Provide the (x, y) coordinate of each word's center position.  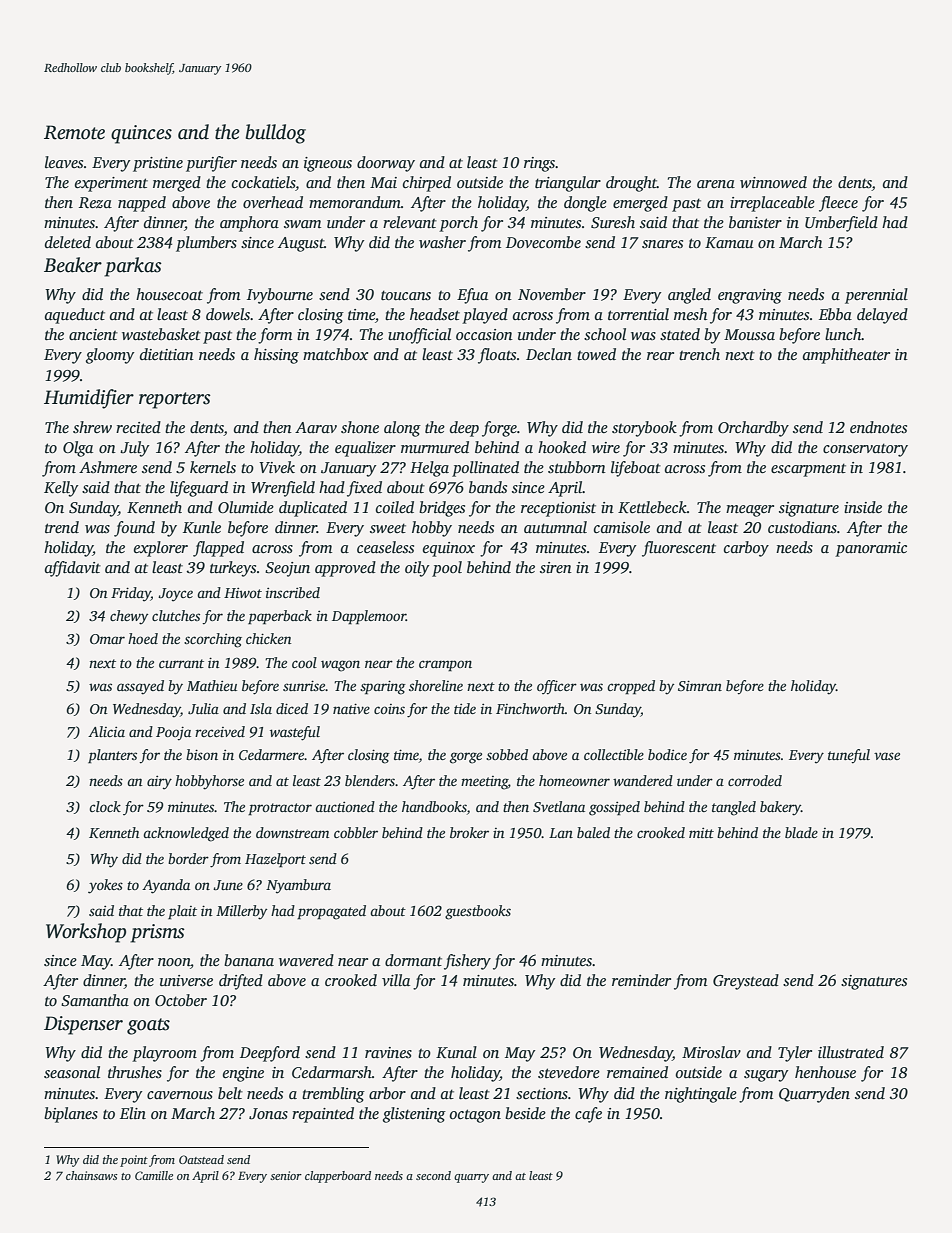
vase (887, 756)
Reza (95, 202)
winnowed (773, 182)
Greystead (746, 982)
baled (593, 832)
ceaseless (385, 547)
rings (539, 164)
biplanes (71, 1115)
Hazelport (275, 860)
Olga (78, 449)
